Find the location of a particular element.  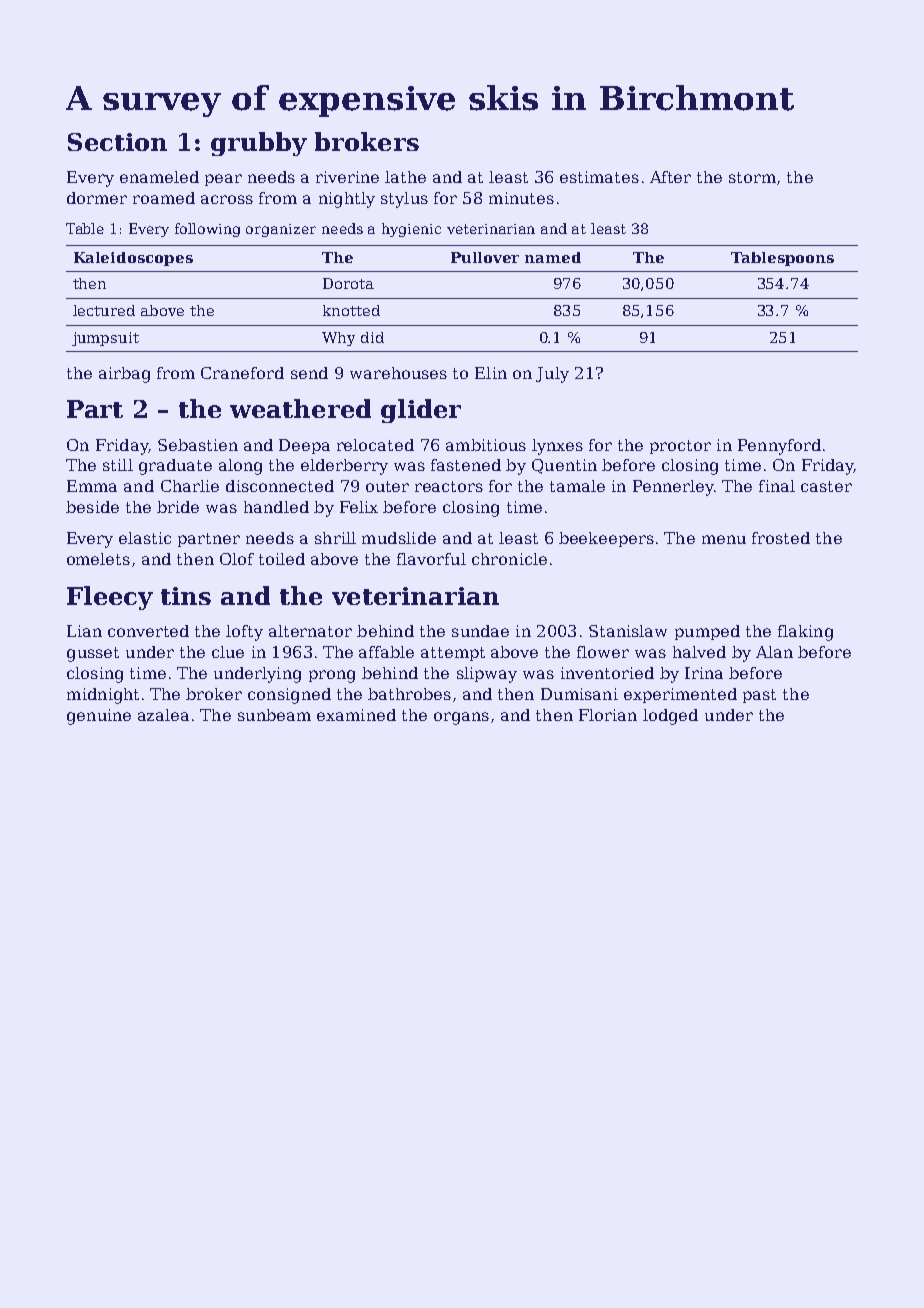

storm is located at coordinates (752, 177).
